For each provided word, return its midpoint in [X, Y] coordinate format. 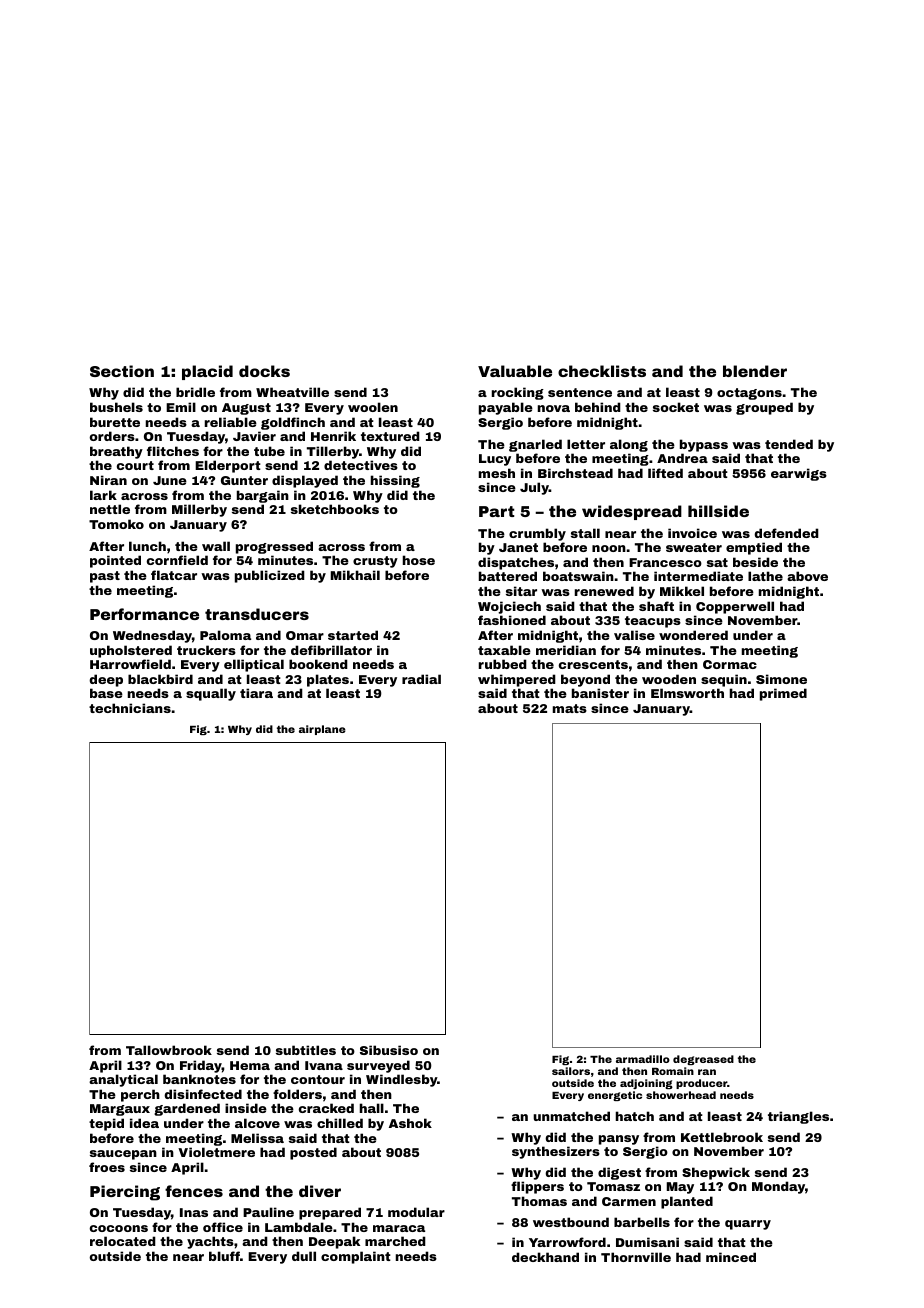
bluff [224, 1256]
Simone [781, 679]
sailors [571, 1071]
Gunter [244, 480]
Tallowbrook [169, 1050]
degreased [703, 1060]
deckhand [545, 1257]
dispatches [516, 563]
